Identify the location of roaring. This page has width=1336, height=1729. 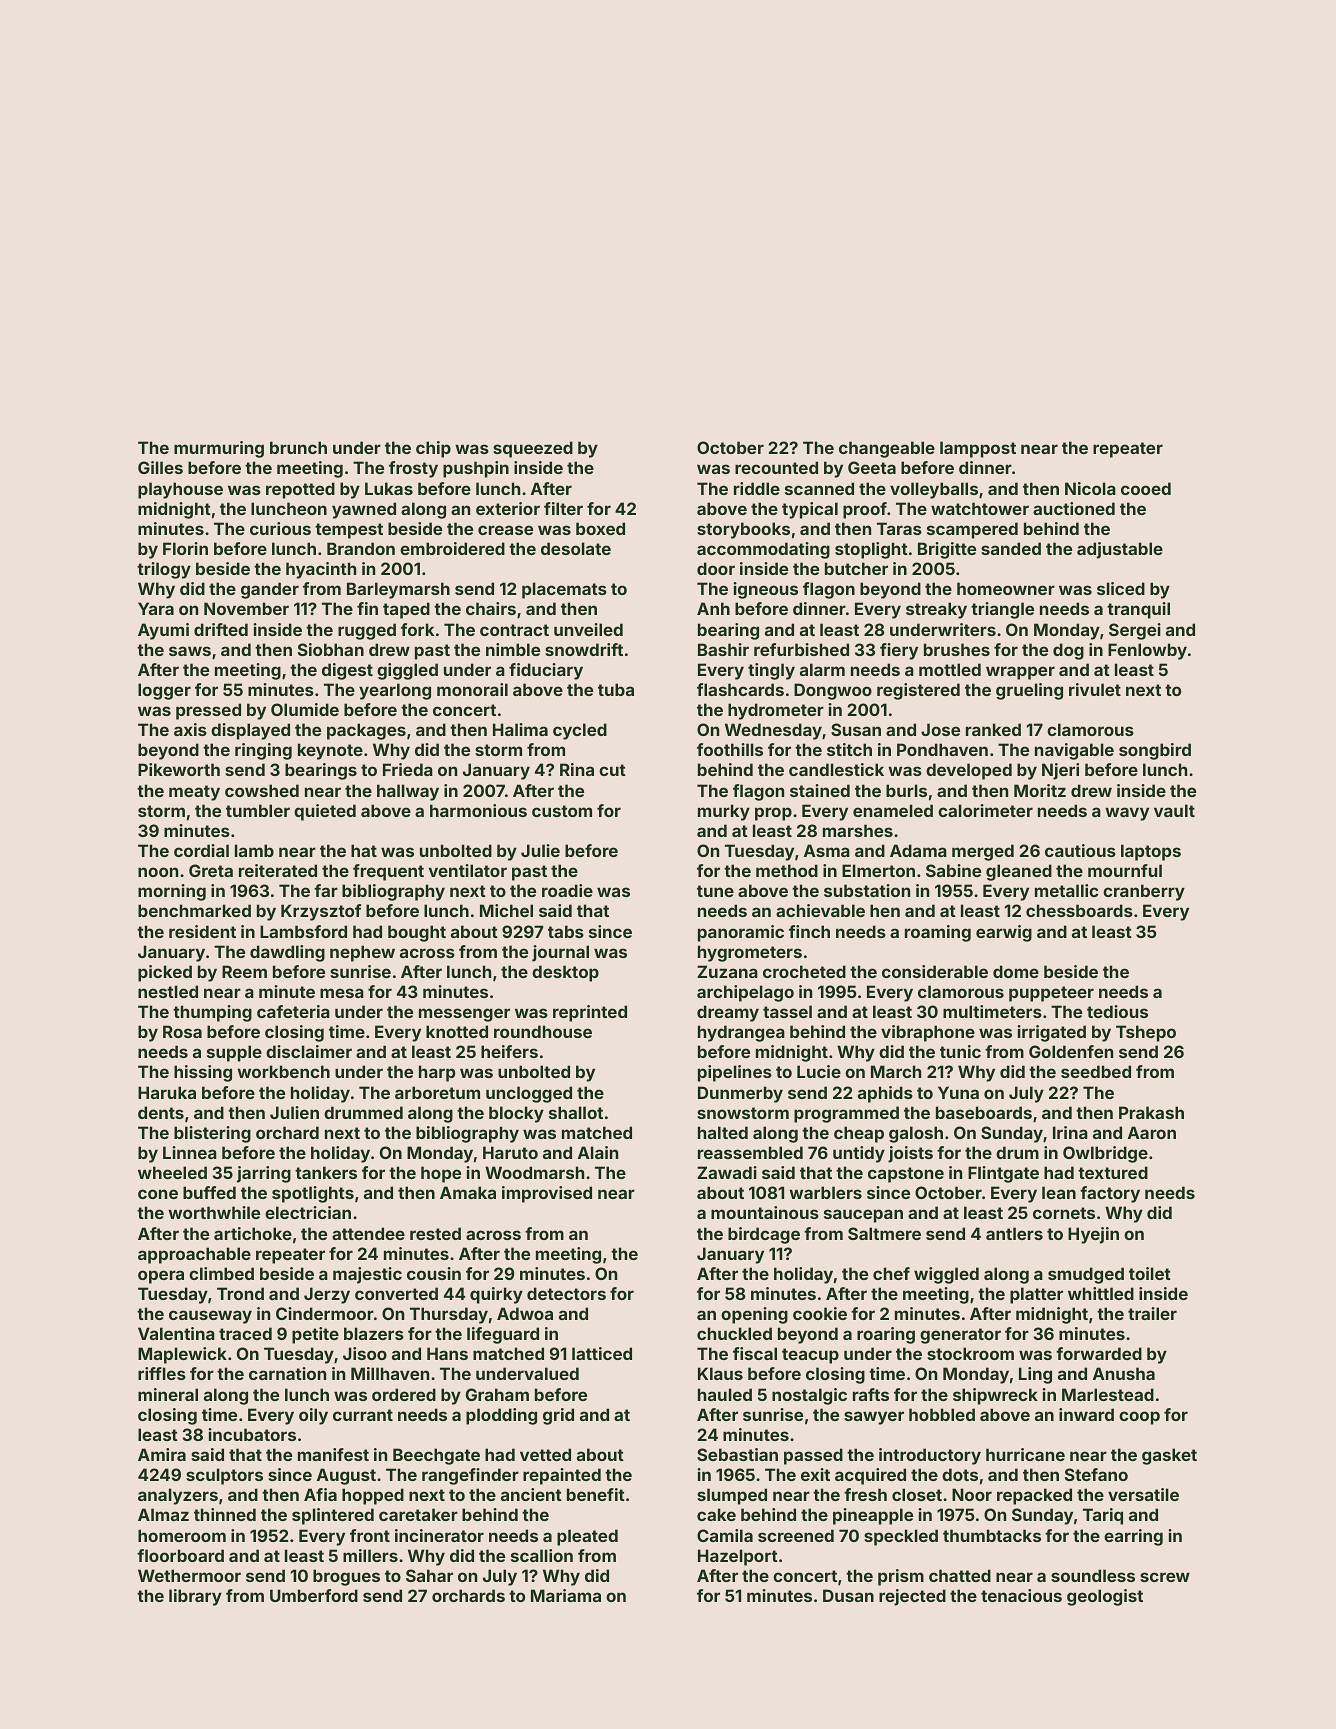
(886, 1335).
